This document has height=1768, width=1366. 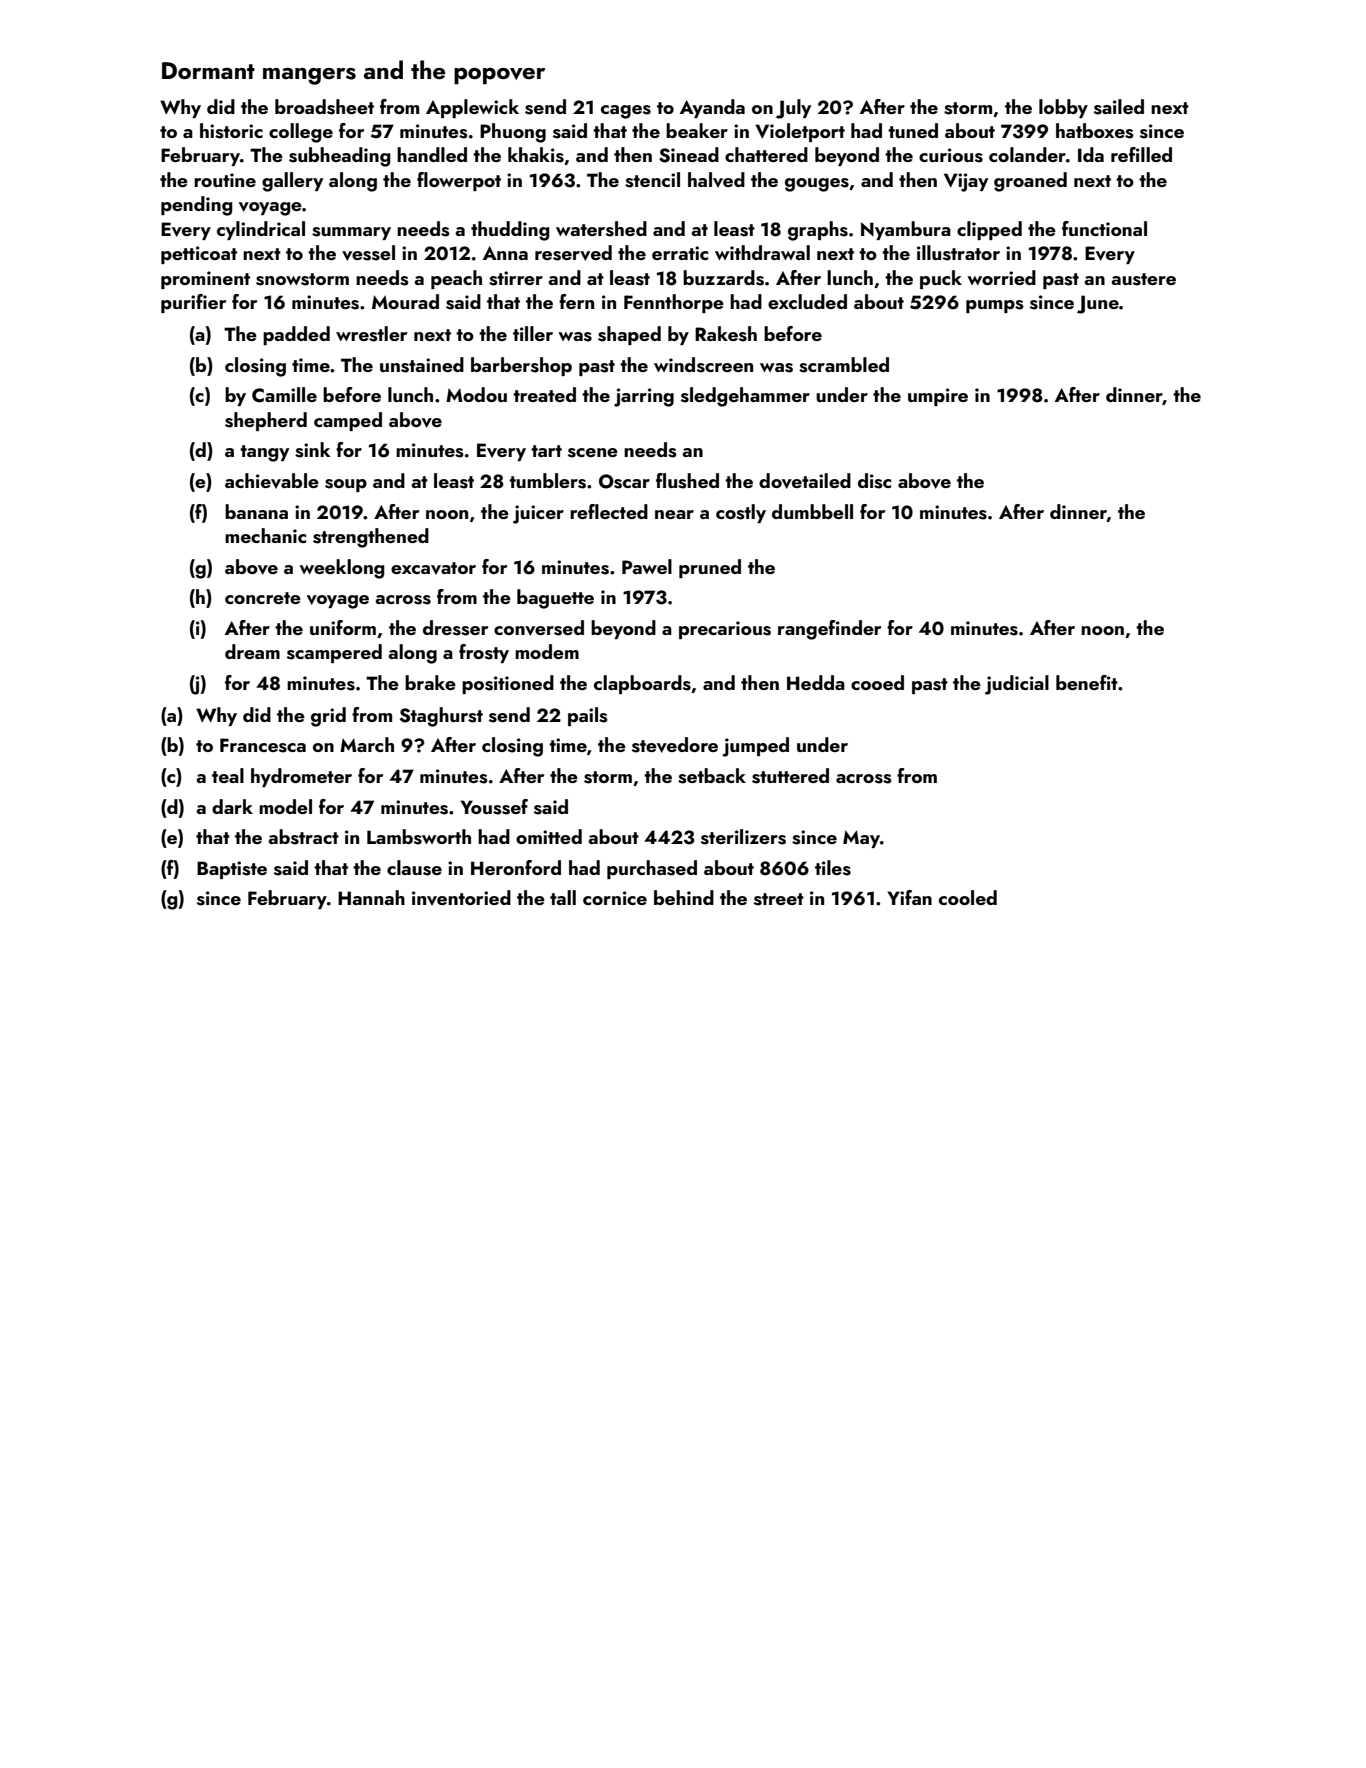 I want to click on tumblers, so click(x=547, y=481).
